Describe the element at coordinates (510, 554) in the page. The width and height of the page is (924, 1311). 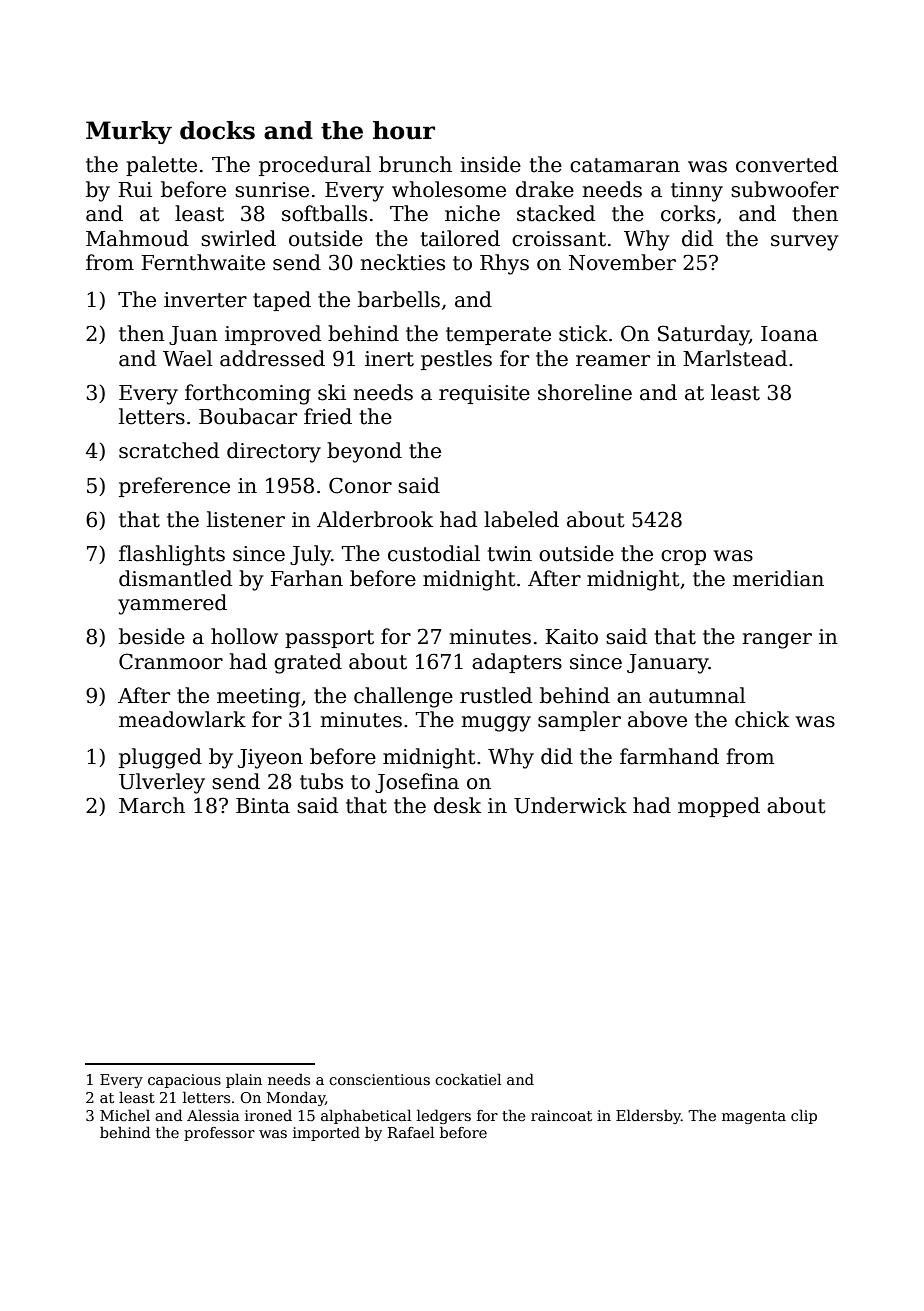
I see `twin` at that location.
